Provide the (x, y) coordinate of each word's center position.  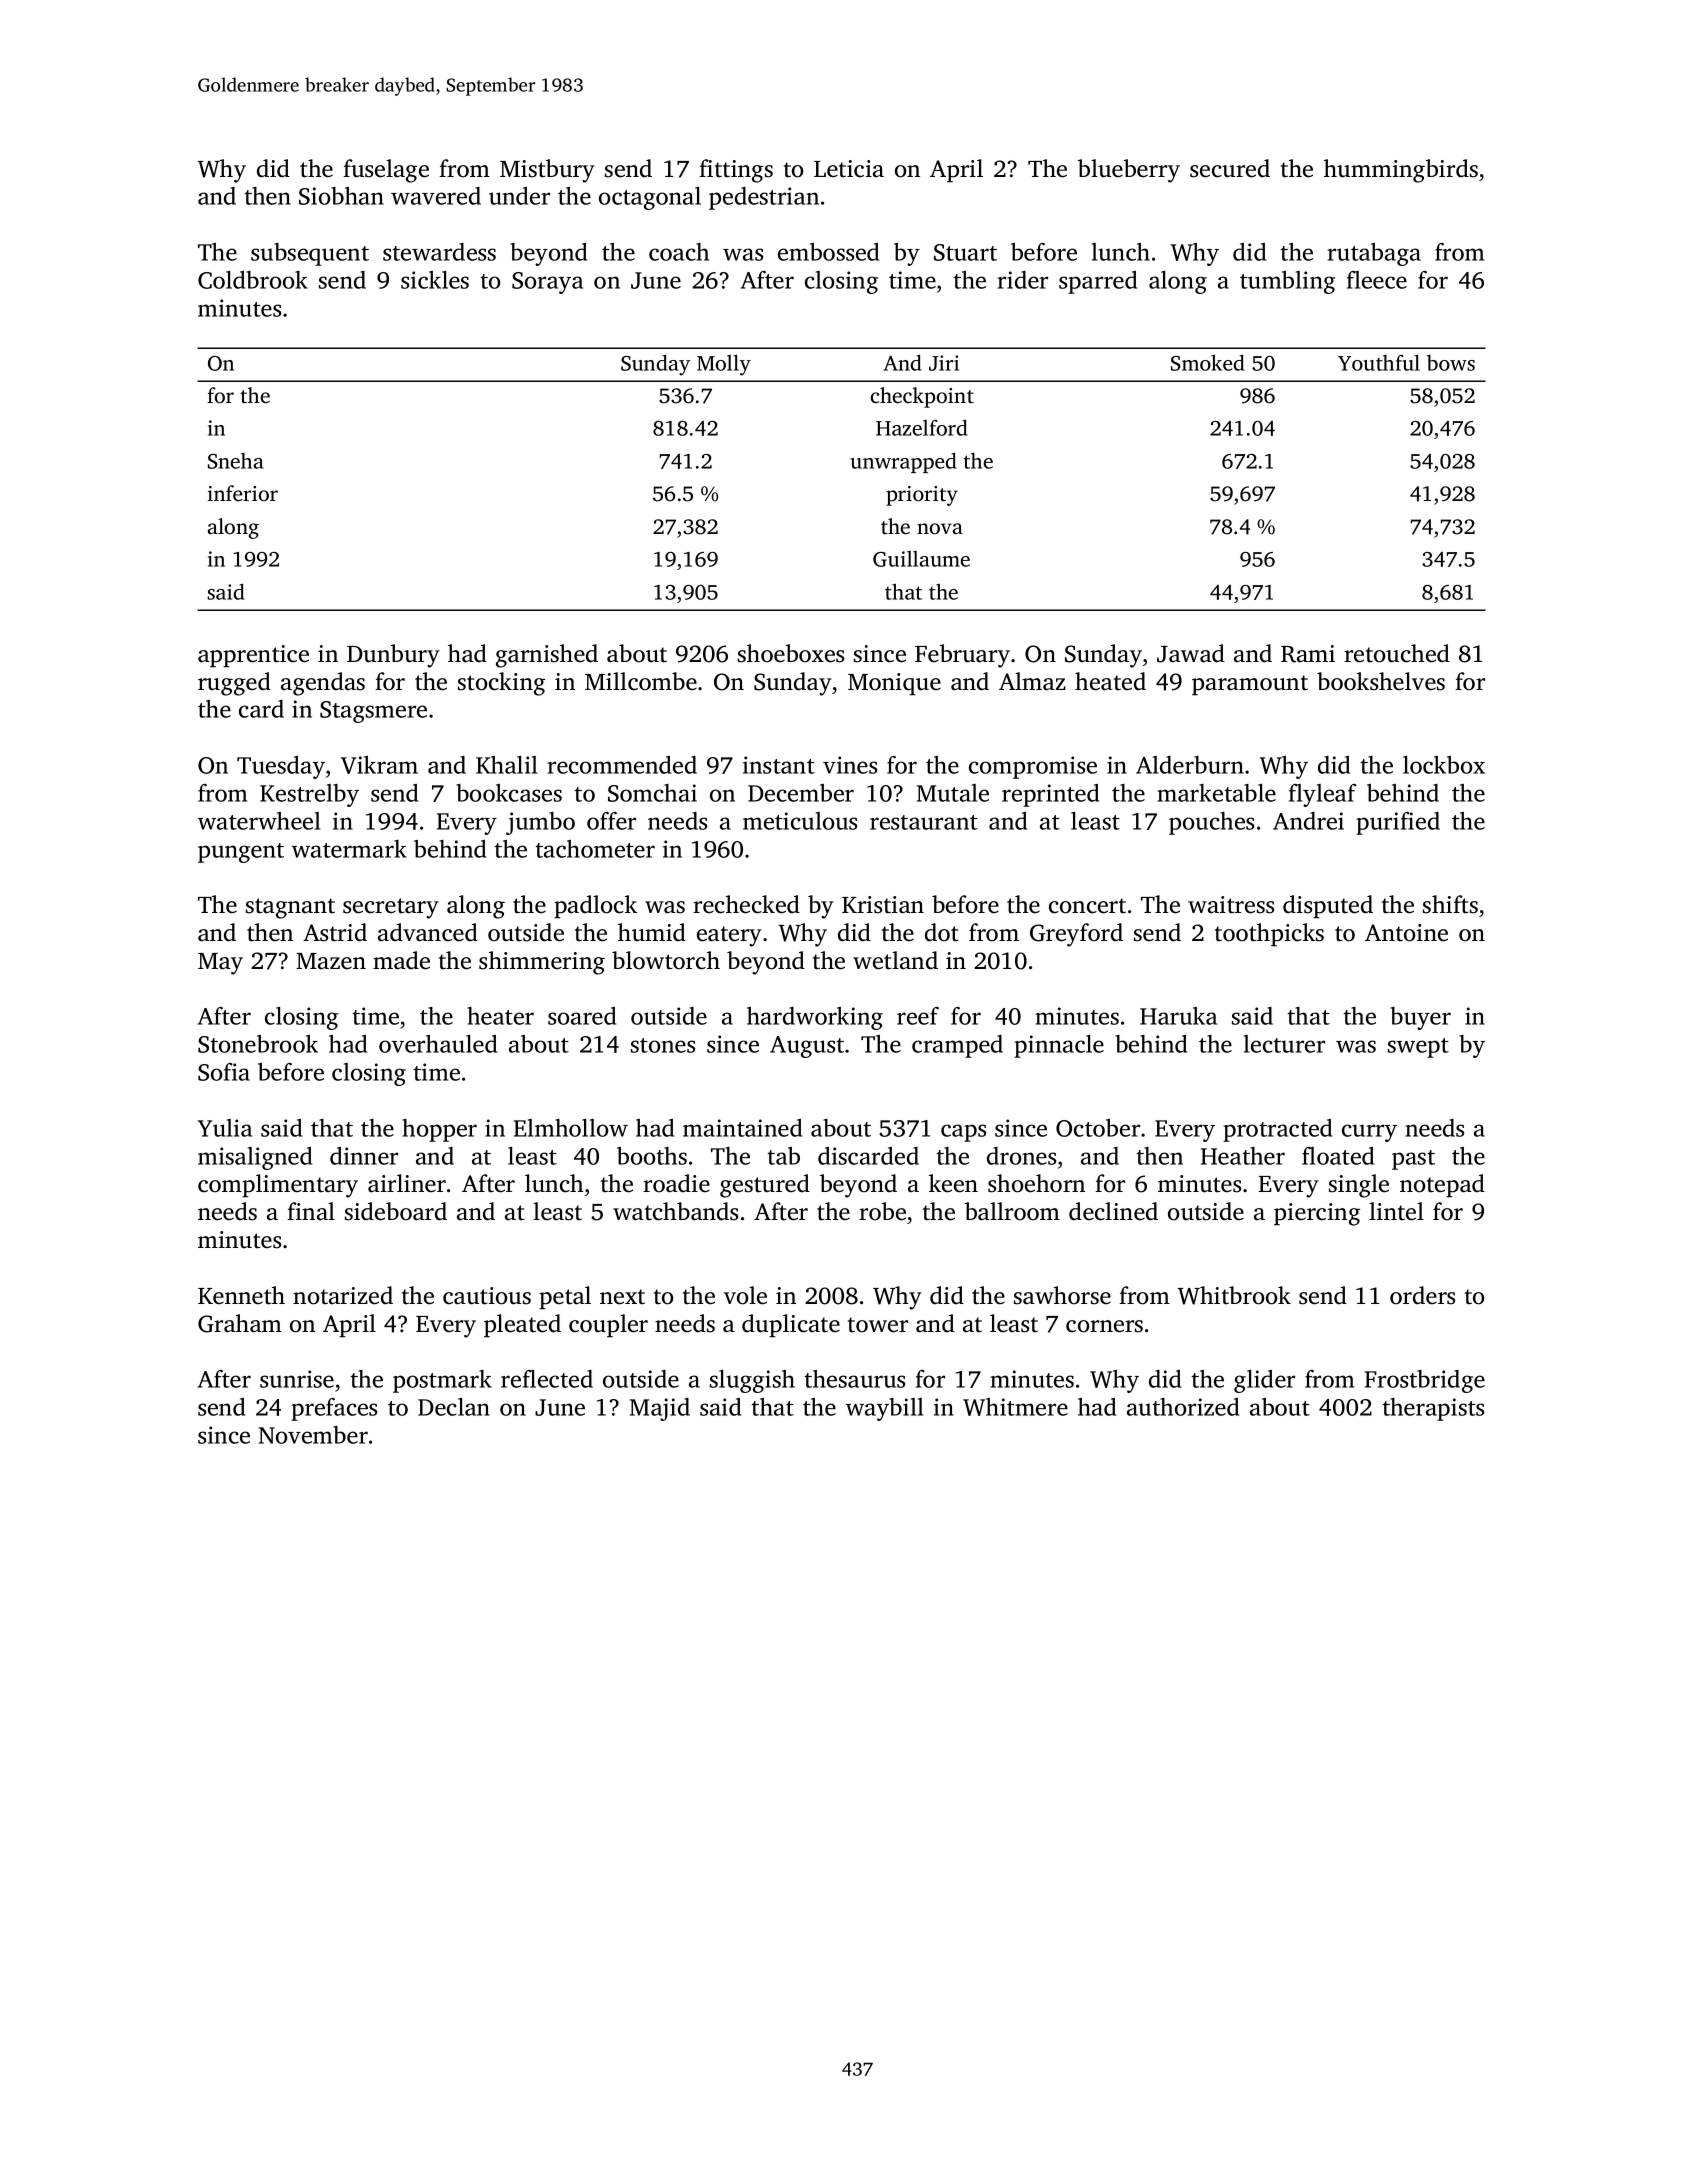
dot (942, 932)
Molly (724, 365)
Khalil (507, 765)
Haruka (1178, 1016)
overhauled (438, 1044)
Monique (894, 684)
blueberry (1129, 171)
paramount (1250, 685)
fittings (736, 171)
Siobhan (341, 196)
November (313, 1435)
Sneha (236, 461)
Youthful (1379, 362)
